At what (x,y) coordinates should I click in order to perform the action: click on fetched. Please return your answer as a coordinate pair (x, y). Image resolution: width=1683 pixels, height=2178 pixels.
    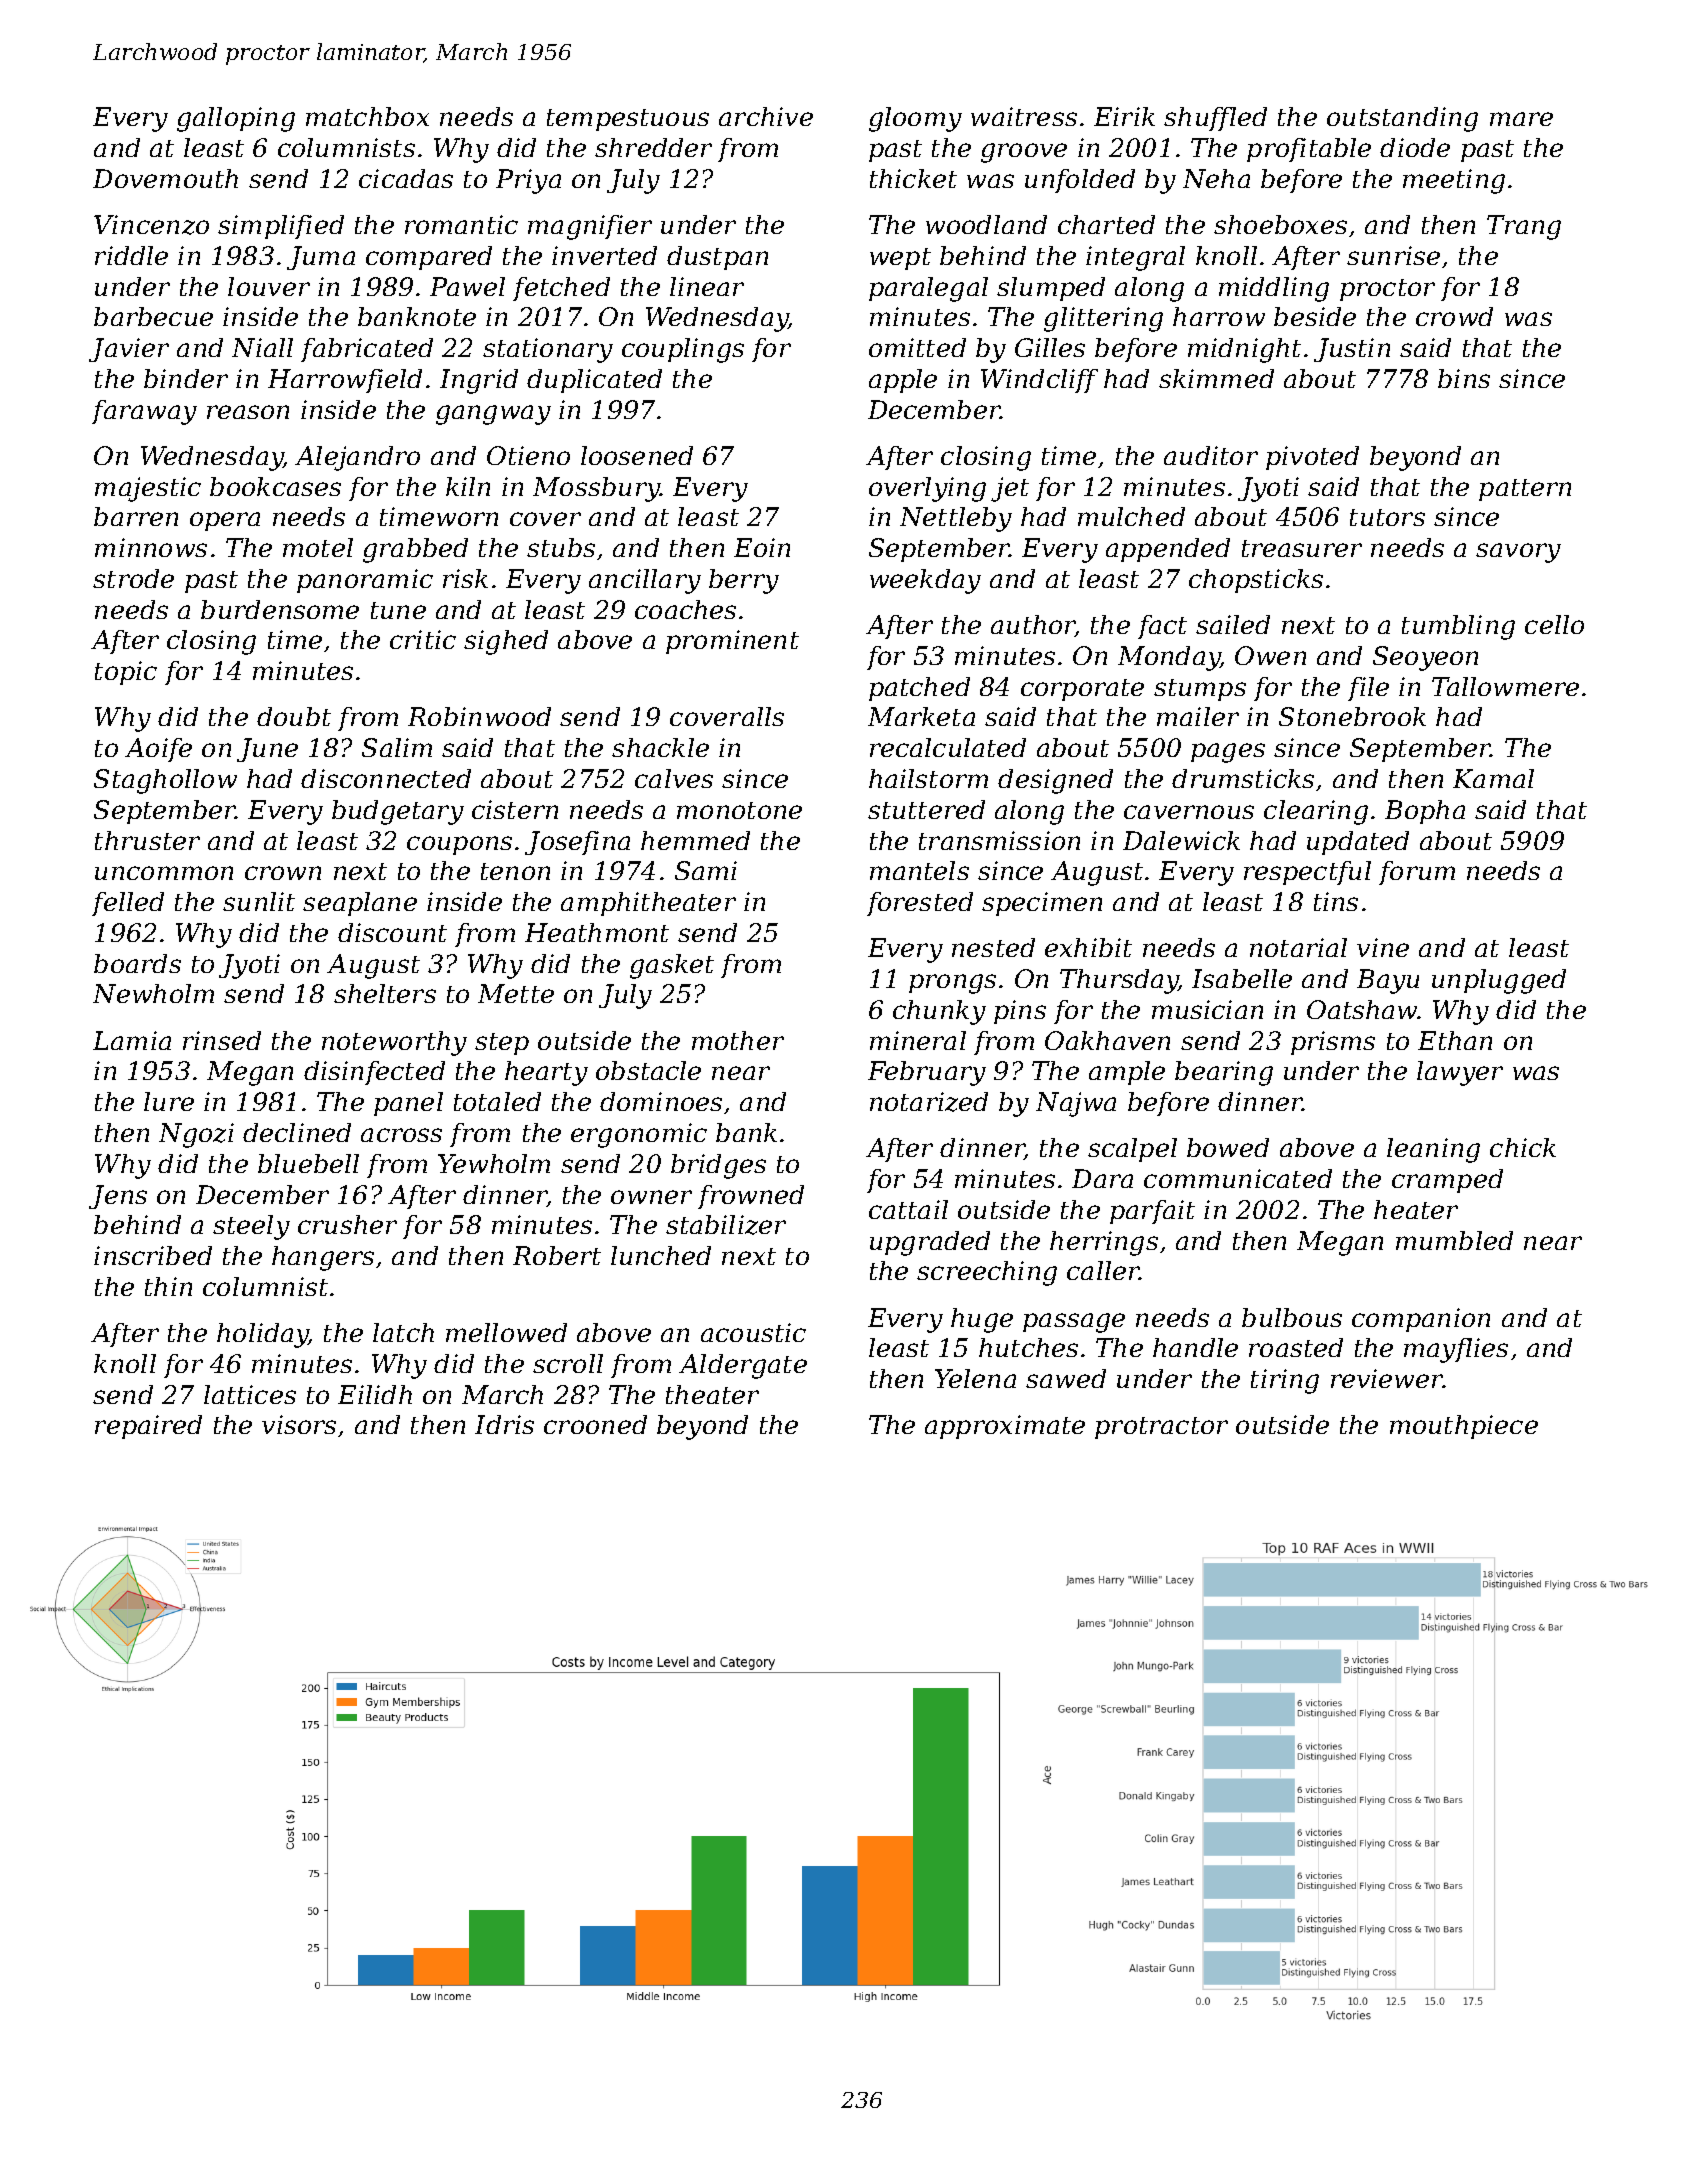
    Looking at the image, I should click on (561, 289).
